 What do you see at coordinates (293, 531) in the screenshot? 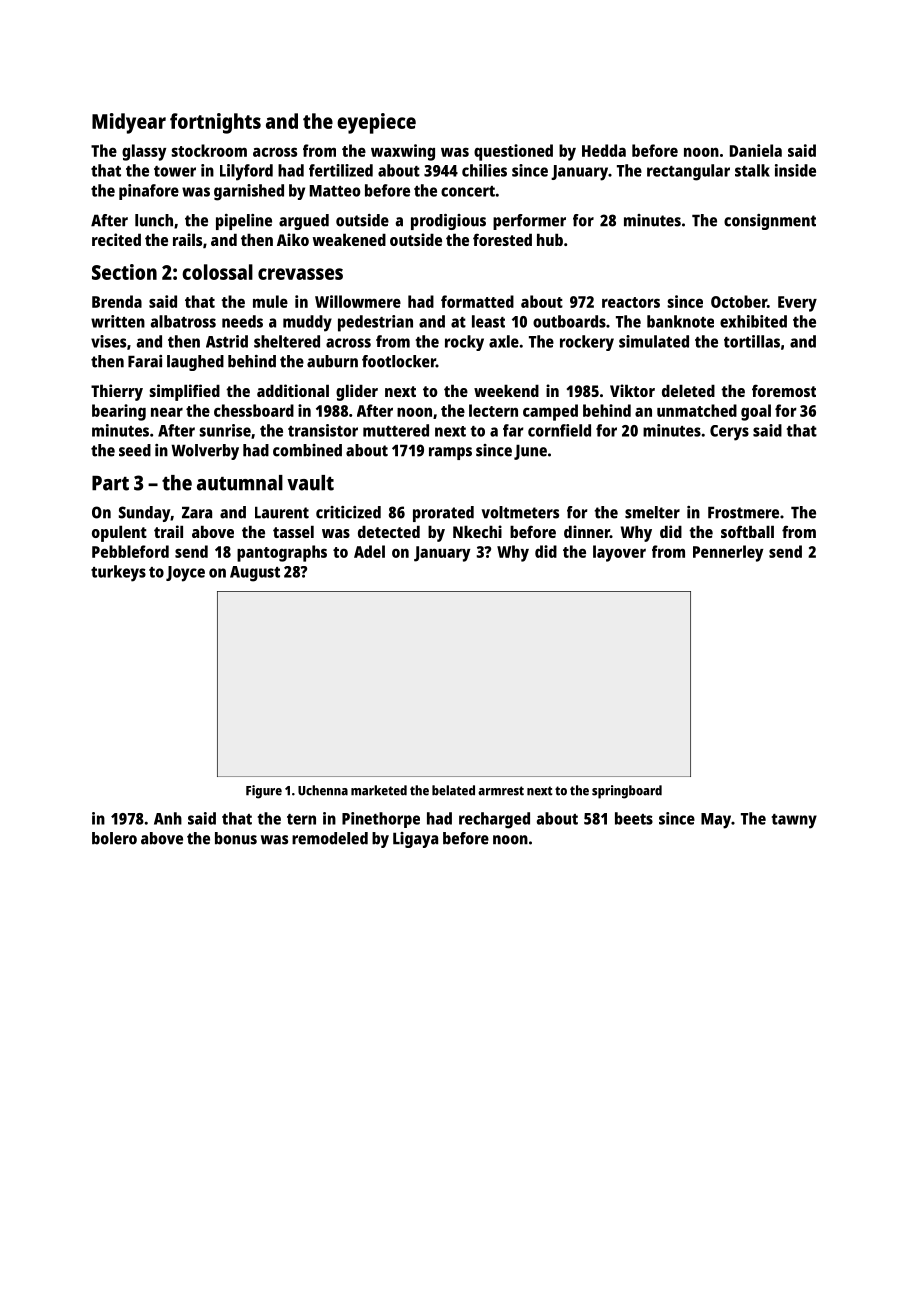
I see `tassel` at bounding box center [293, 531].
